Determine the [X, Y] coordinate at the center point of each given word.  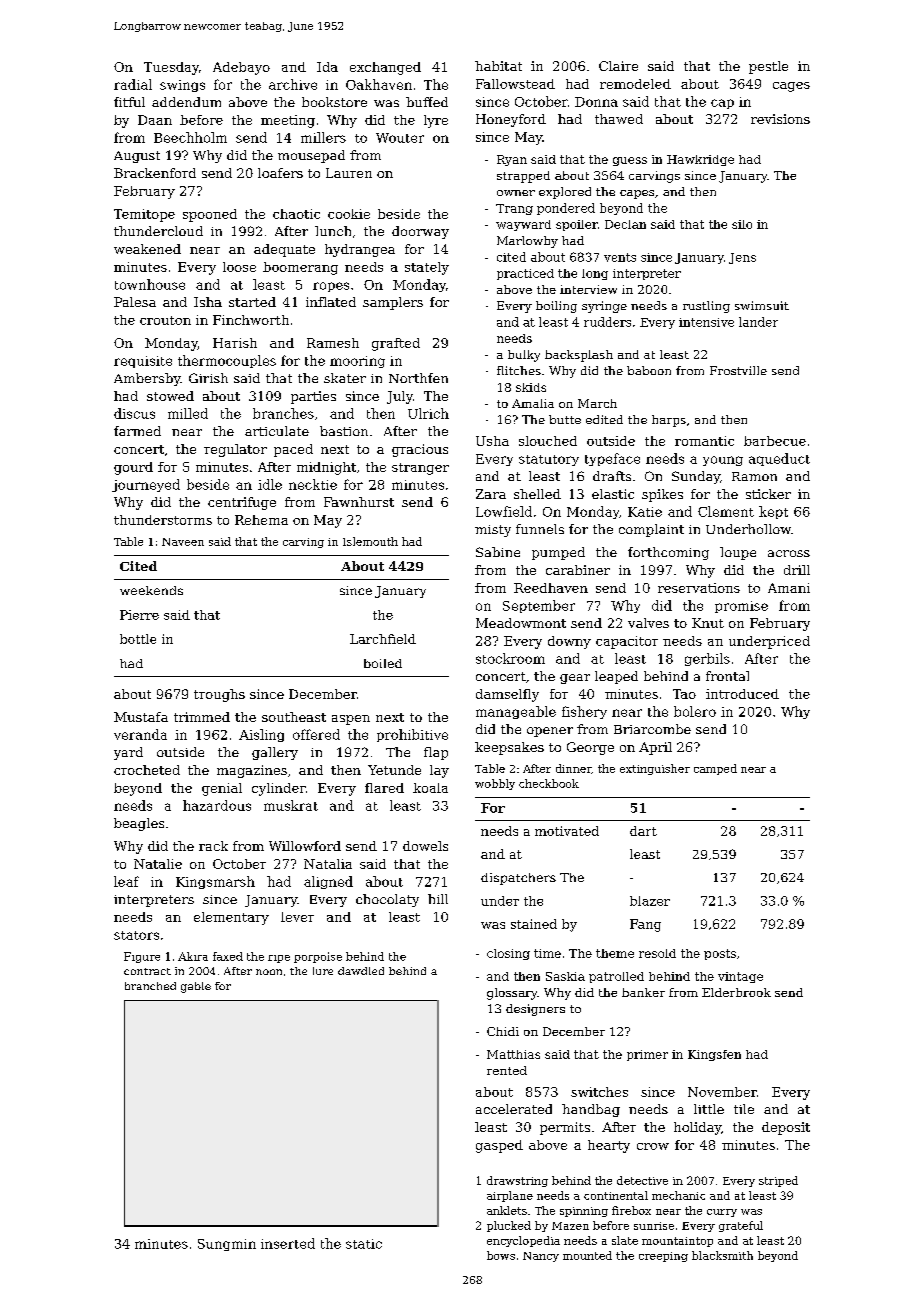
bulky [524, 356]
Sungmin [227, 1245]
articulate [277, 431]
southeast [294, 717]
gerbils [707, 659]
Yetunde [394, 770]
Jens [742, 258]
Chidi [503, 1031]
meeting [288, 121]
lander [758, 322]
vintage [740, 977]
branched [150, 986]
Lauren [349, 173]
